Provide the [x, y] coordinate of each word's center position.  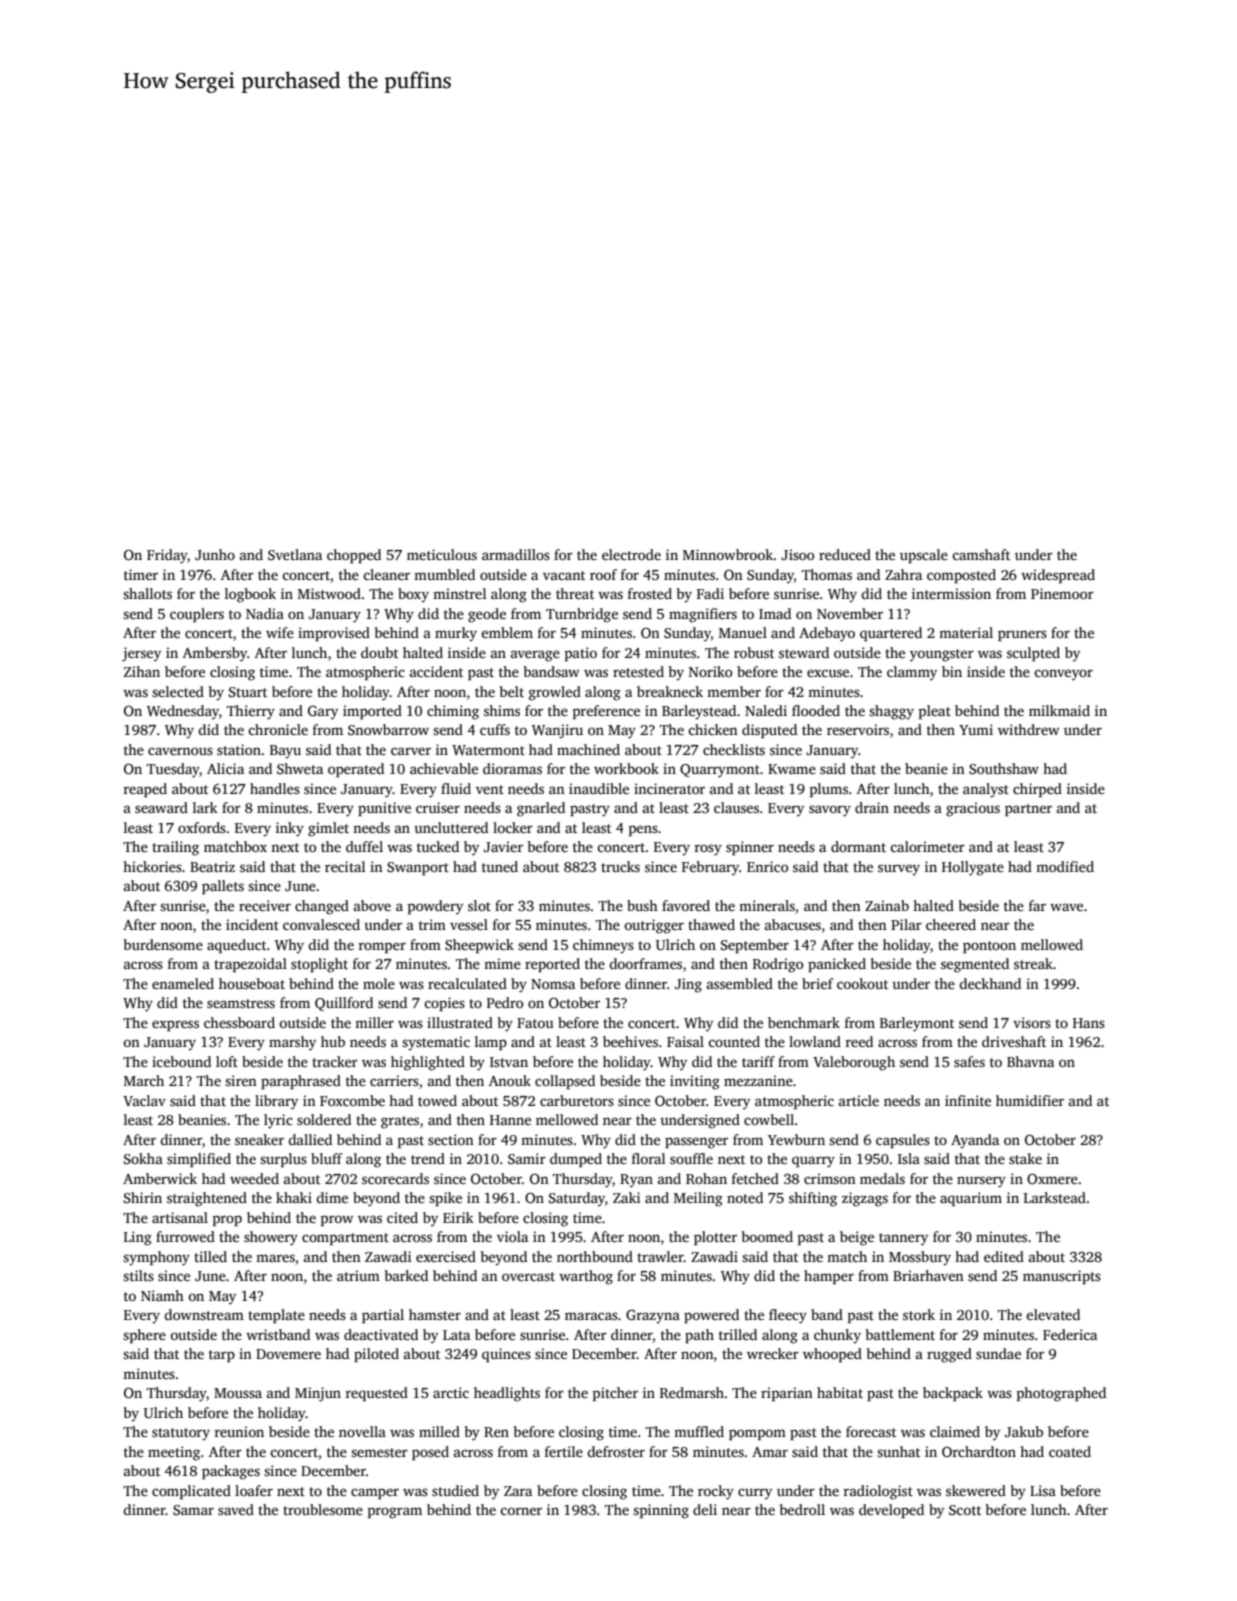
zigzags [865, 1199]
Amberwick [160, 1178]
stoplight [319, 965]
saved [236, 1509]
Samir [527, 1158]
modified [1065, 866]
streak [1033, 963]
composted [961, 576]
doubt [379, 652]
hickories [152, 866]
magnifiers [703, 615]
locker [513, 827]
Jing [688, 985]
